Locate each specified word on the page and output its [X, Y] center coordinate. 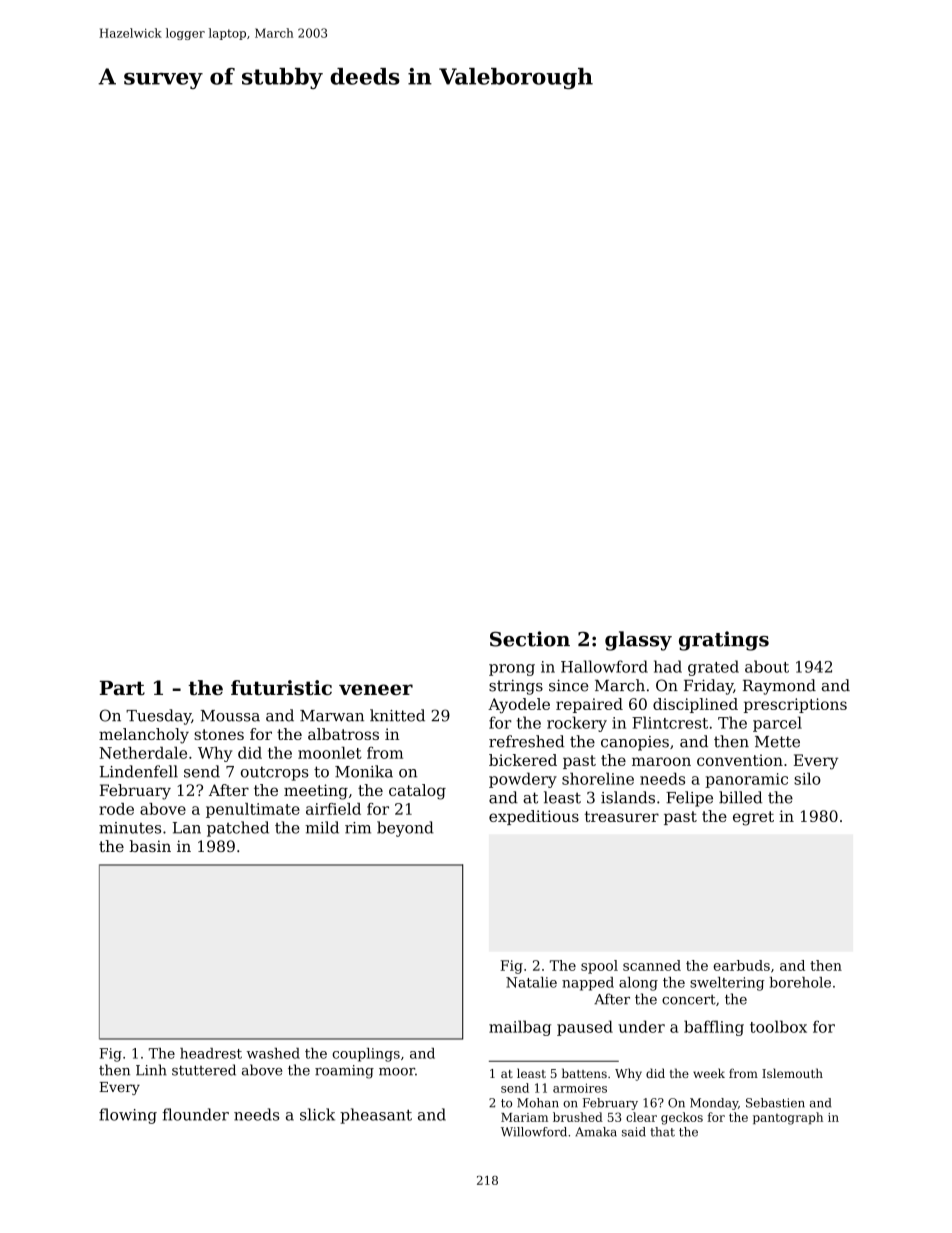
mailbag [520, 1028]
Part [122, 688]
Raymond [779, 687]
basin [150, 846]
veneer [376, 689]
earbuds [741, 965]
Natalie [531, 982]
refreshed [527, 741]
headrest [211, 1053]
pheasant [376, 1116]
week [709, 1073]
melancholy [144, 736]
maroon [661, 761]
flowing [128, 1116]
